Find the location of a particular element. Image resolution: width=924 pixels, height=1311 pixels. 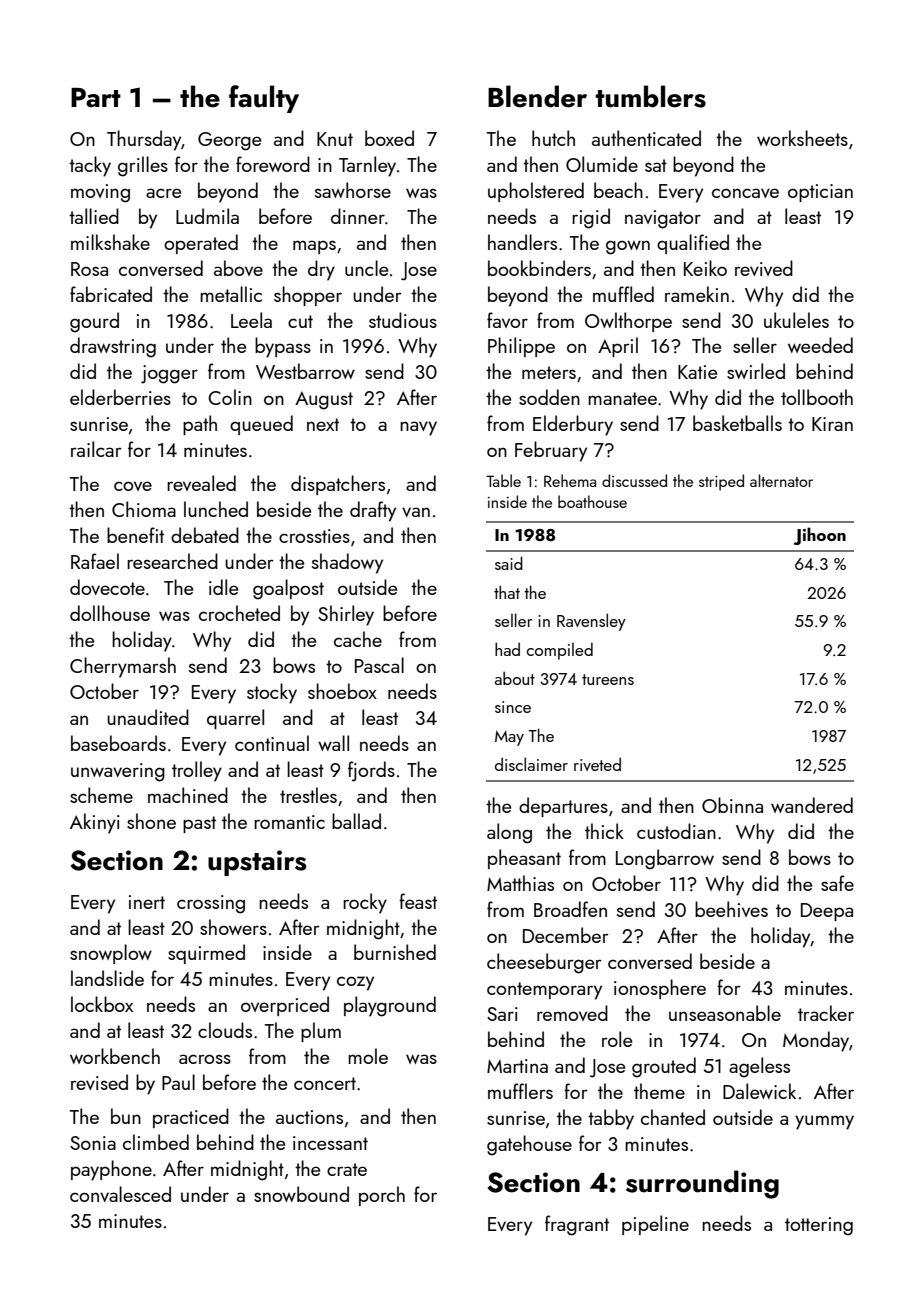

Ravensley is located at coordinates (591, 622).
